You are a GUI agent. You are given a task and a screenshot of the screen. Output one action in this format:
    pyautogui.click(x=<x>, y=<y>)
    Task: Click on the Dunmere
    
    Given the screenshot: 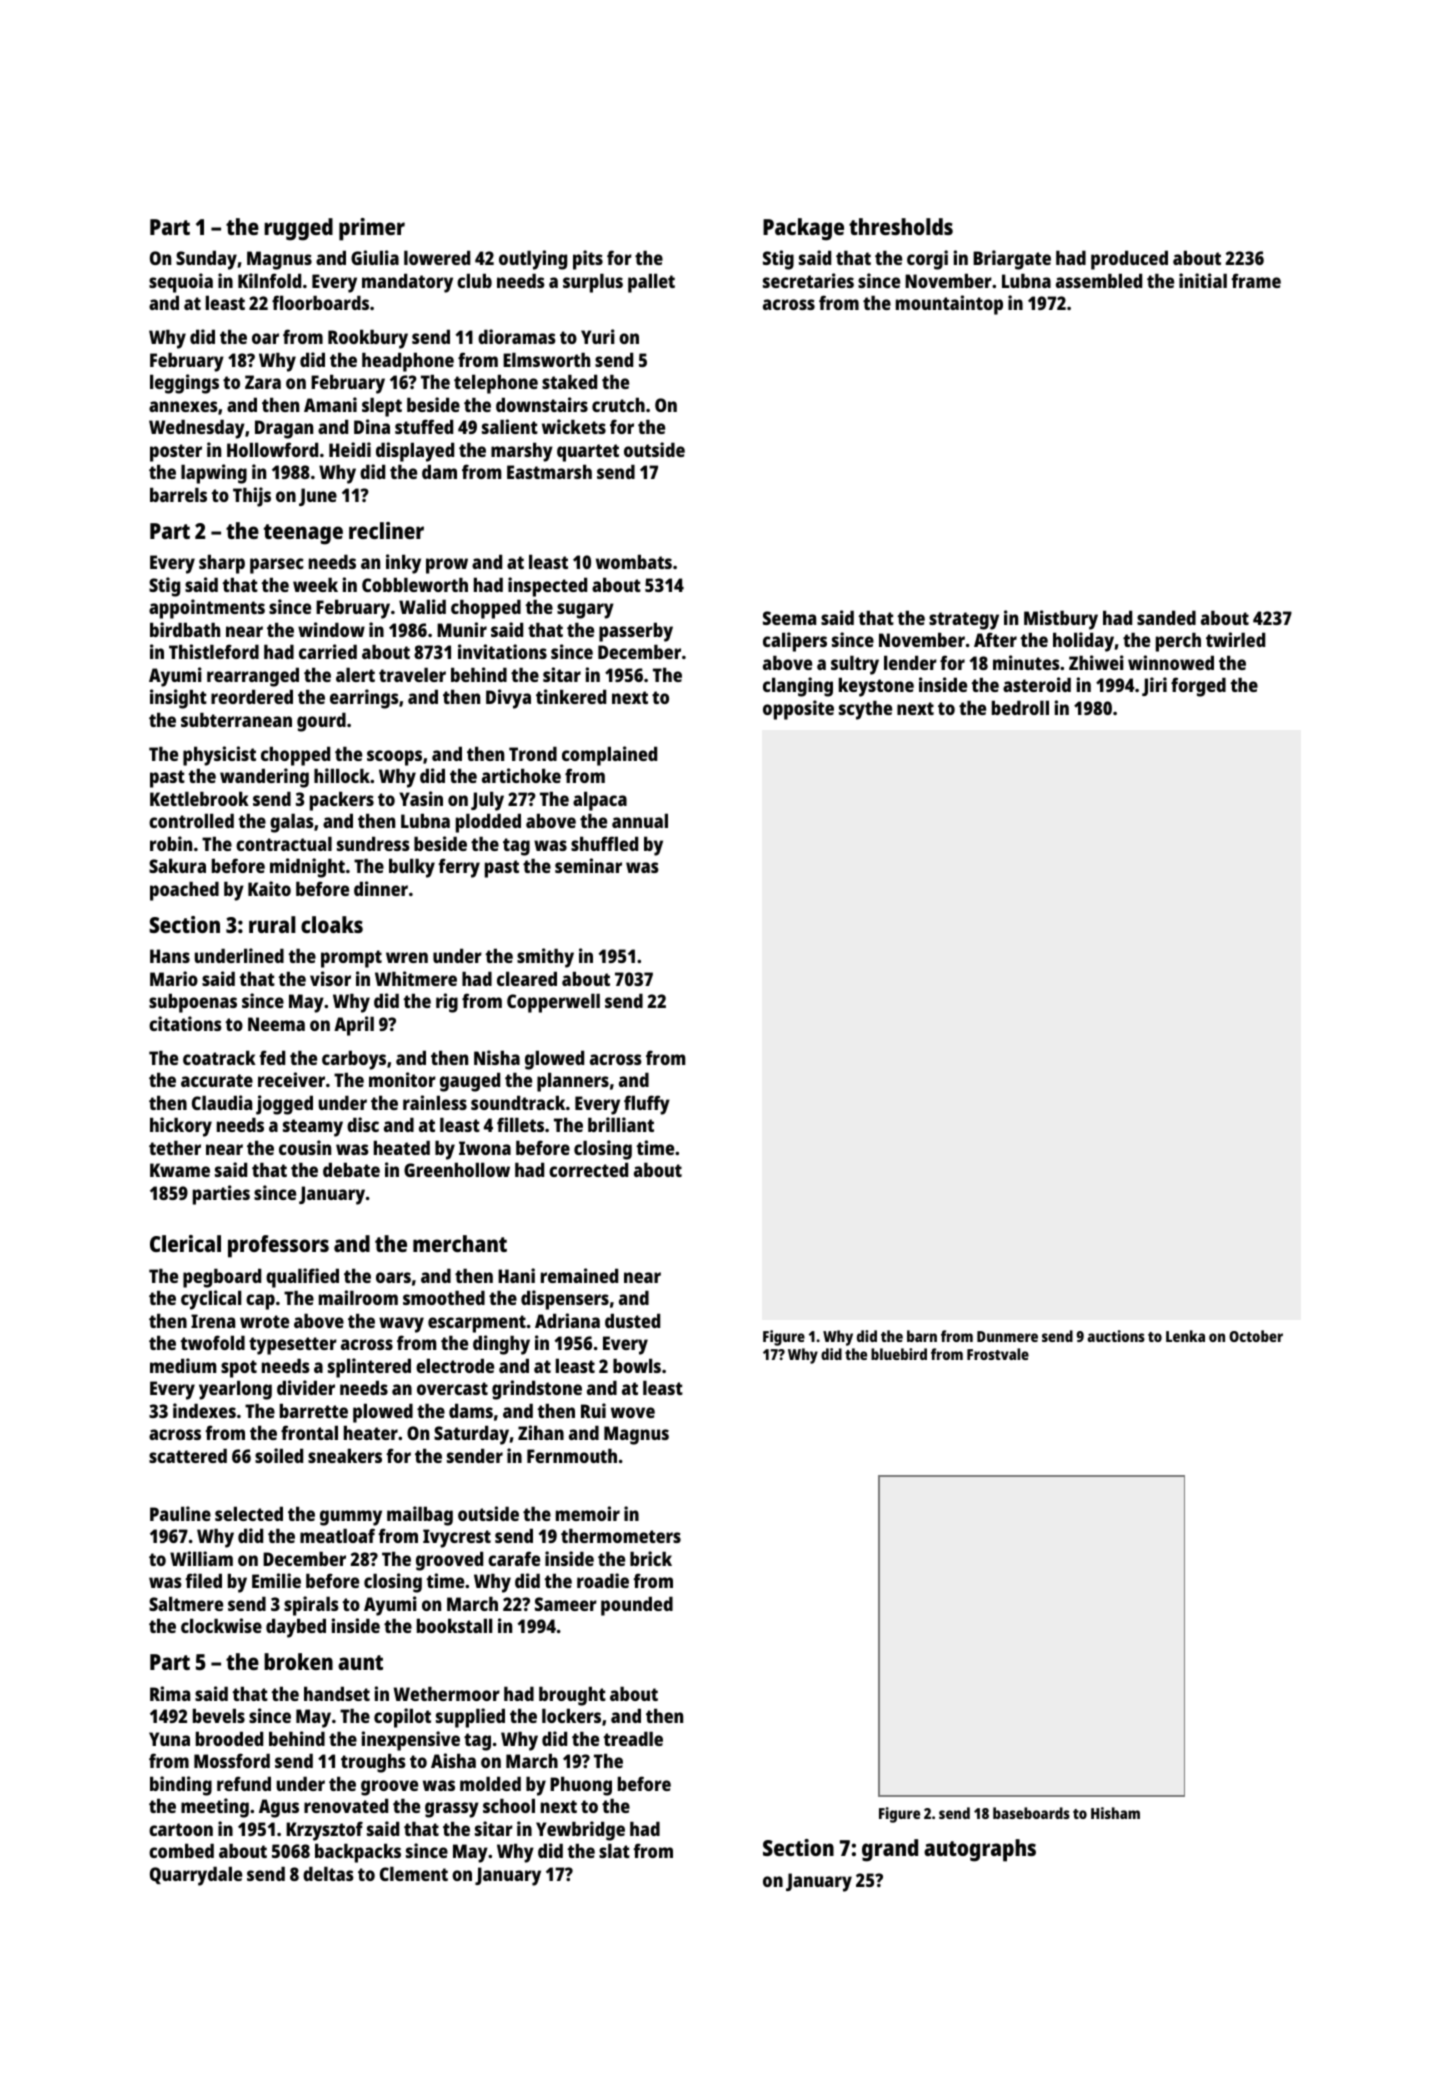 What is the action you would take?
    pyautogui.click(x=1007, y=1336)
